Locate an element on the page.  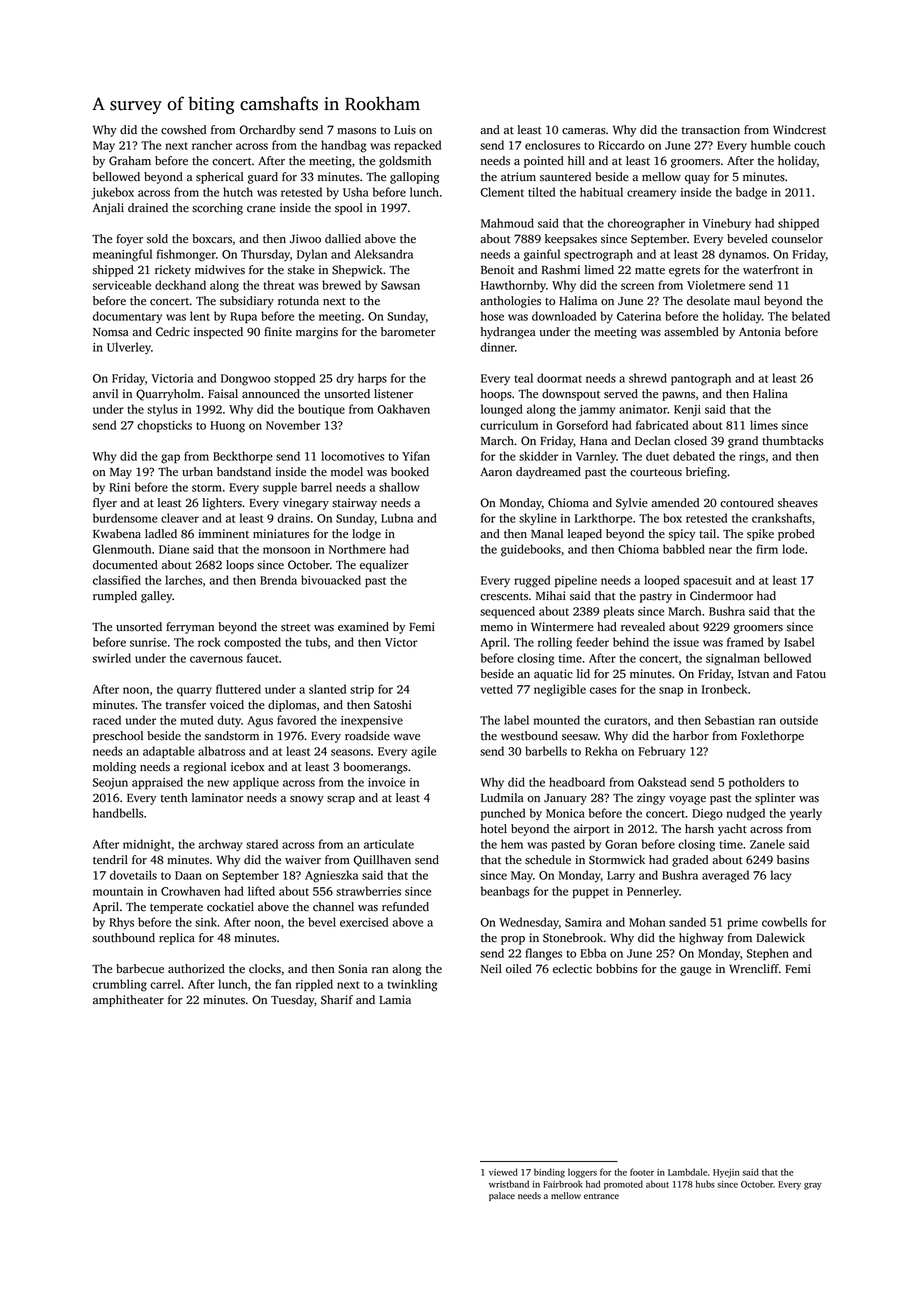
viewed is located at coordinates (503, 1172).
